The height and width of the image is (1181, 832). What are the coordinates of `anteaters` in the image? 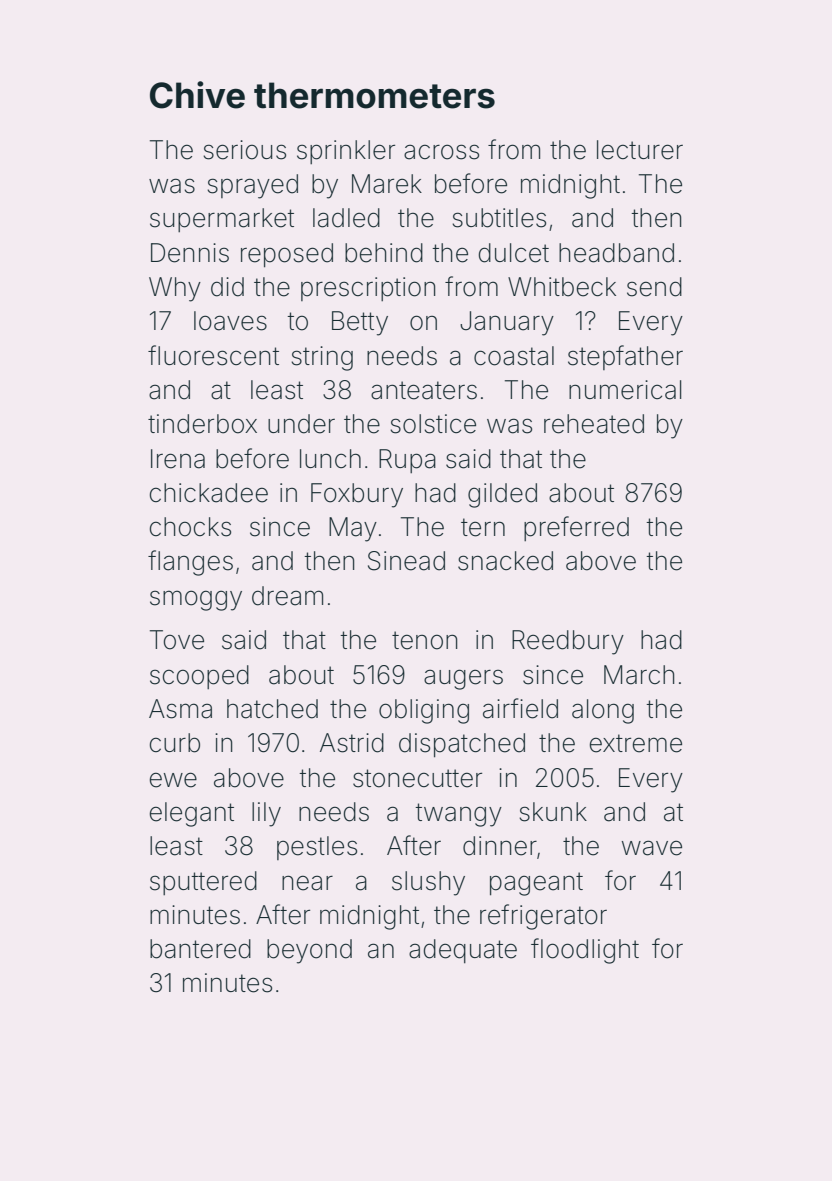 It's located at (424, 390).
